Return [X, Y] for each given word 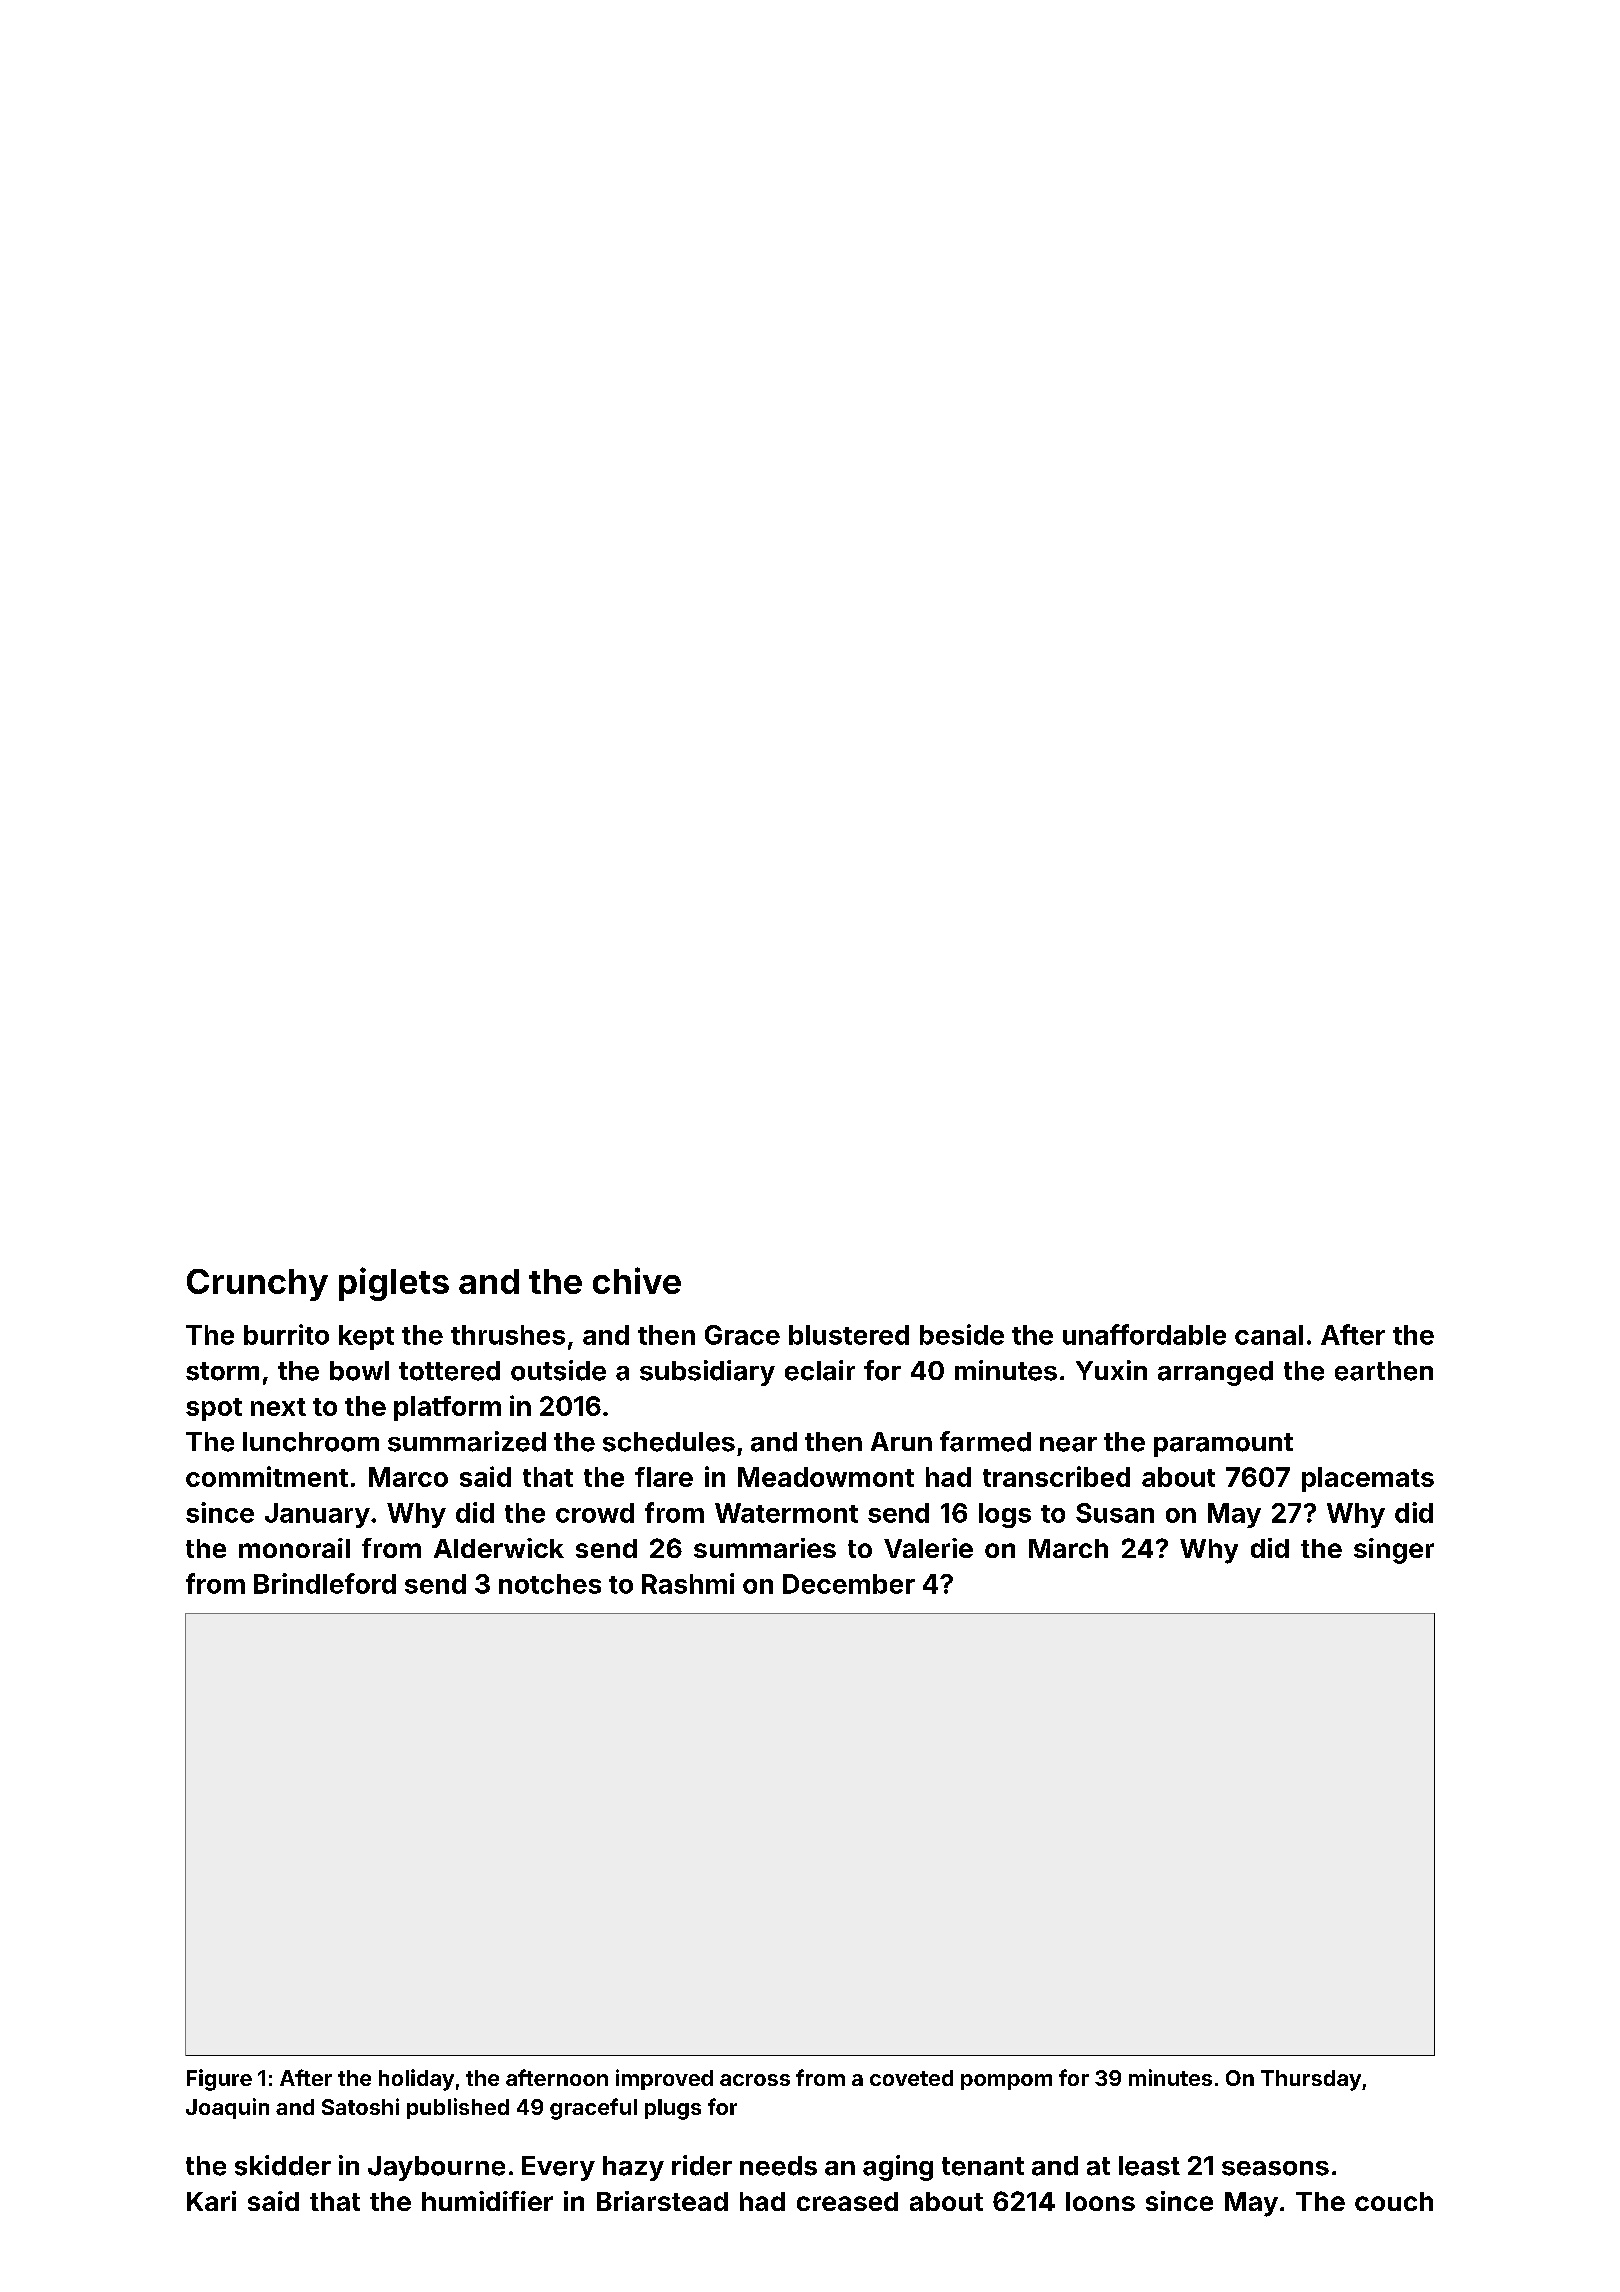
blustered [849, 1335]
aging [898, 2168]
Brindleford [325, 1583]
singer [1394, 1551]
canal [1269, 1335]
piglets [394, 1284]
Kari [211, 2201]
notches [550, 1584]
